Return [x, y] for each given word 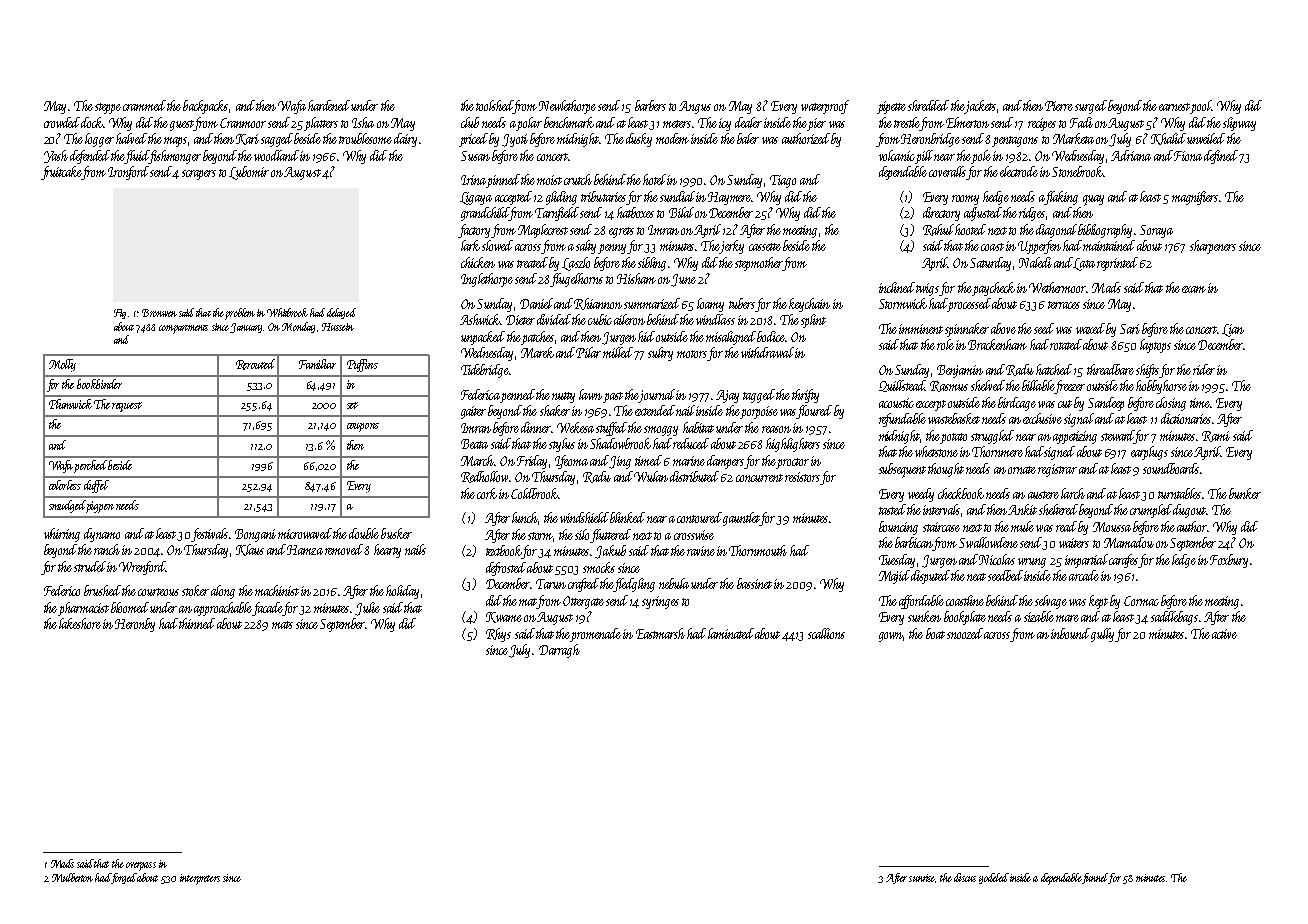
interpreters [200, 879]
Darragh [559, 651]
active [1224, 634]
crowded [62, 122]
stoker [195, 590]
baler [748, 138]
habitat [698, 427]
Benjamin [960, 371]
